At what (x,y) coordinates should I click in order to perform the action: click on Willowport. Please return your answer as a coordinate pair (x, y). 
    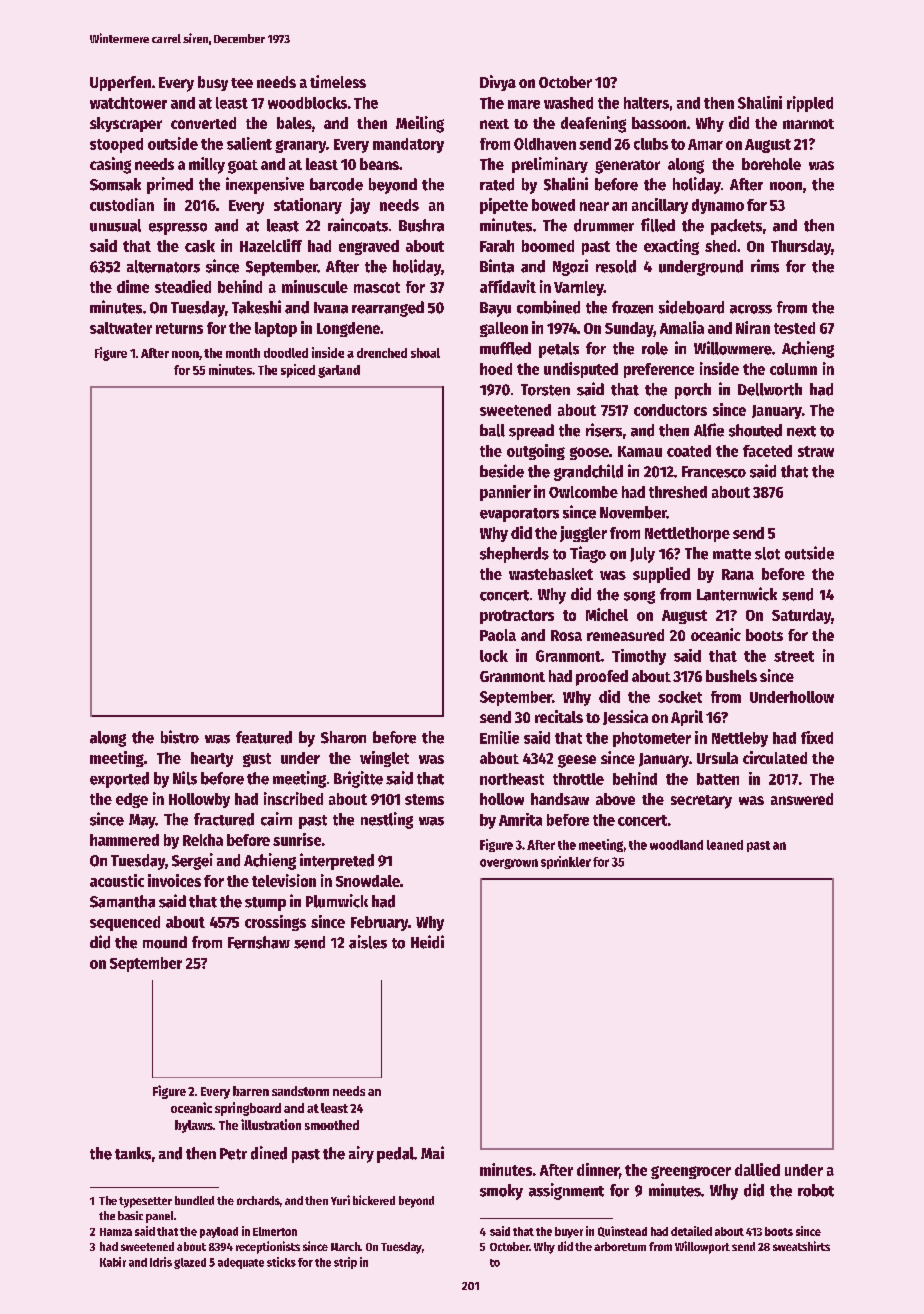
    Looking at the image, I should click on (702, 1247).
